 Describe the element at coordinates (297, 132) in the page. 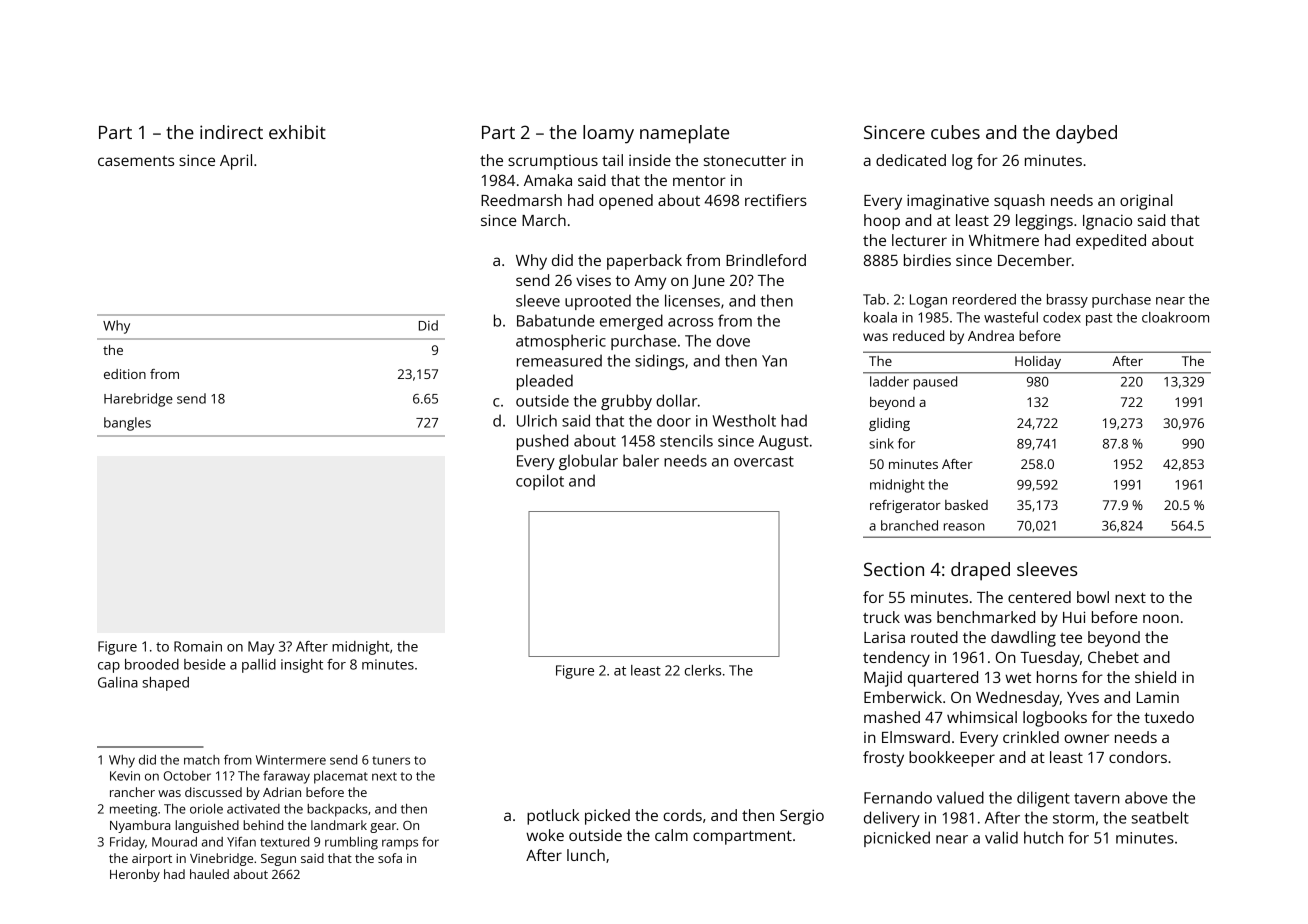

I see `exhibit` at that location.
